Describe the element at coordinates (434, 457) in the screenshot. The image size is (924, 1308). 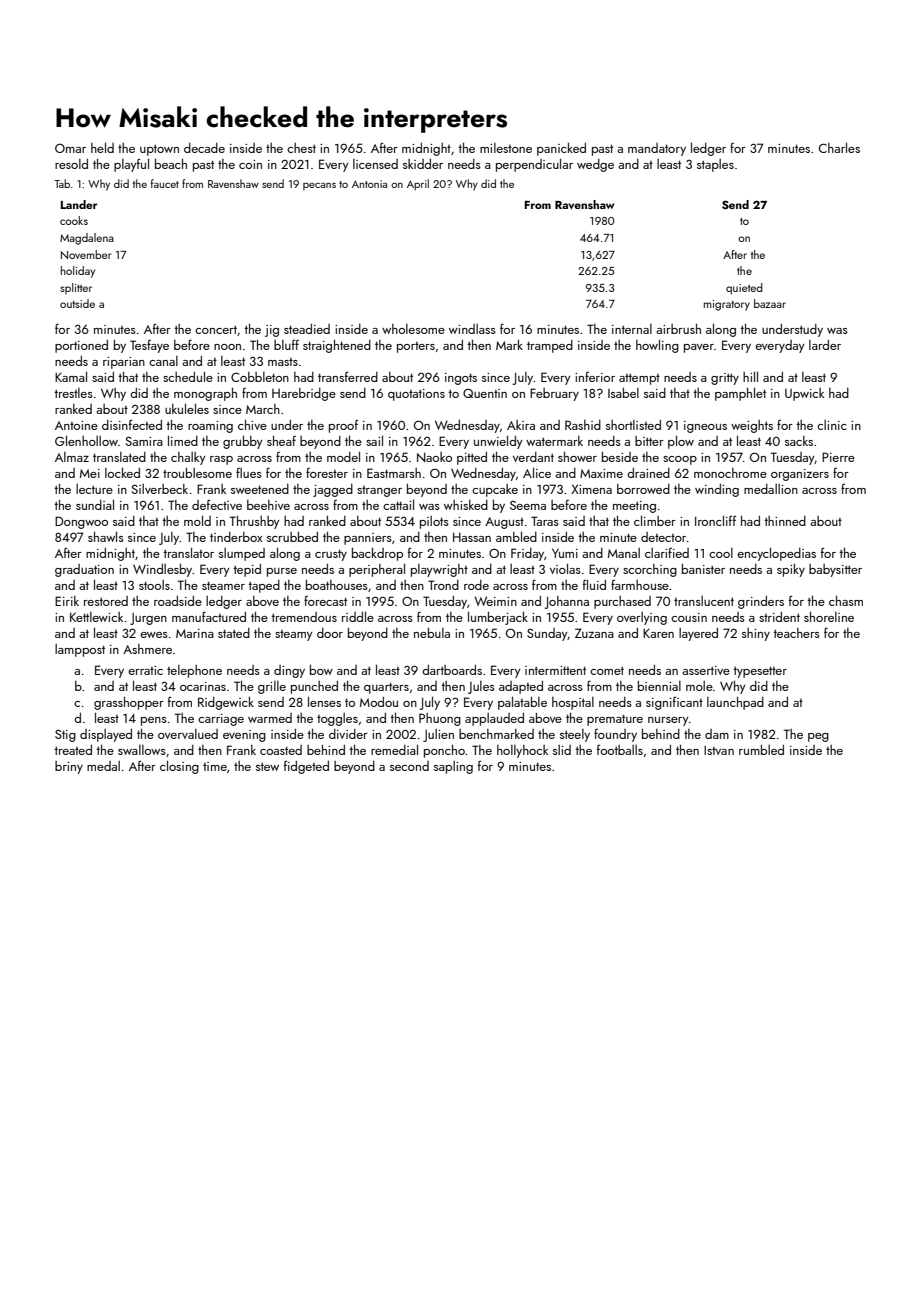
I see `Naoko` at that location.
